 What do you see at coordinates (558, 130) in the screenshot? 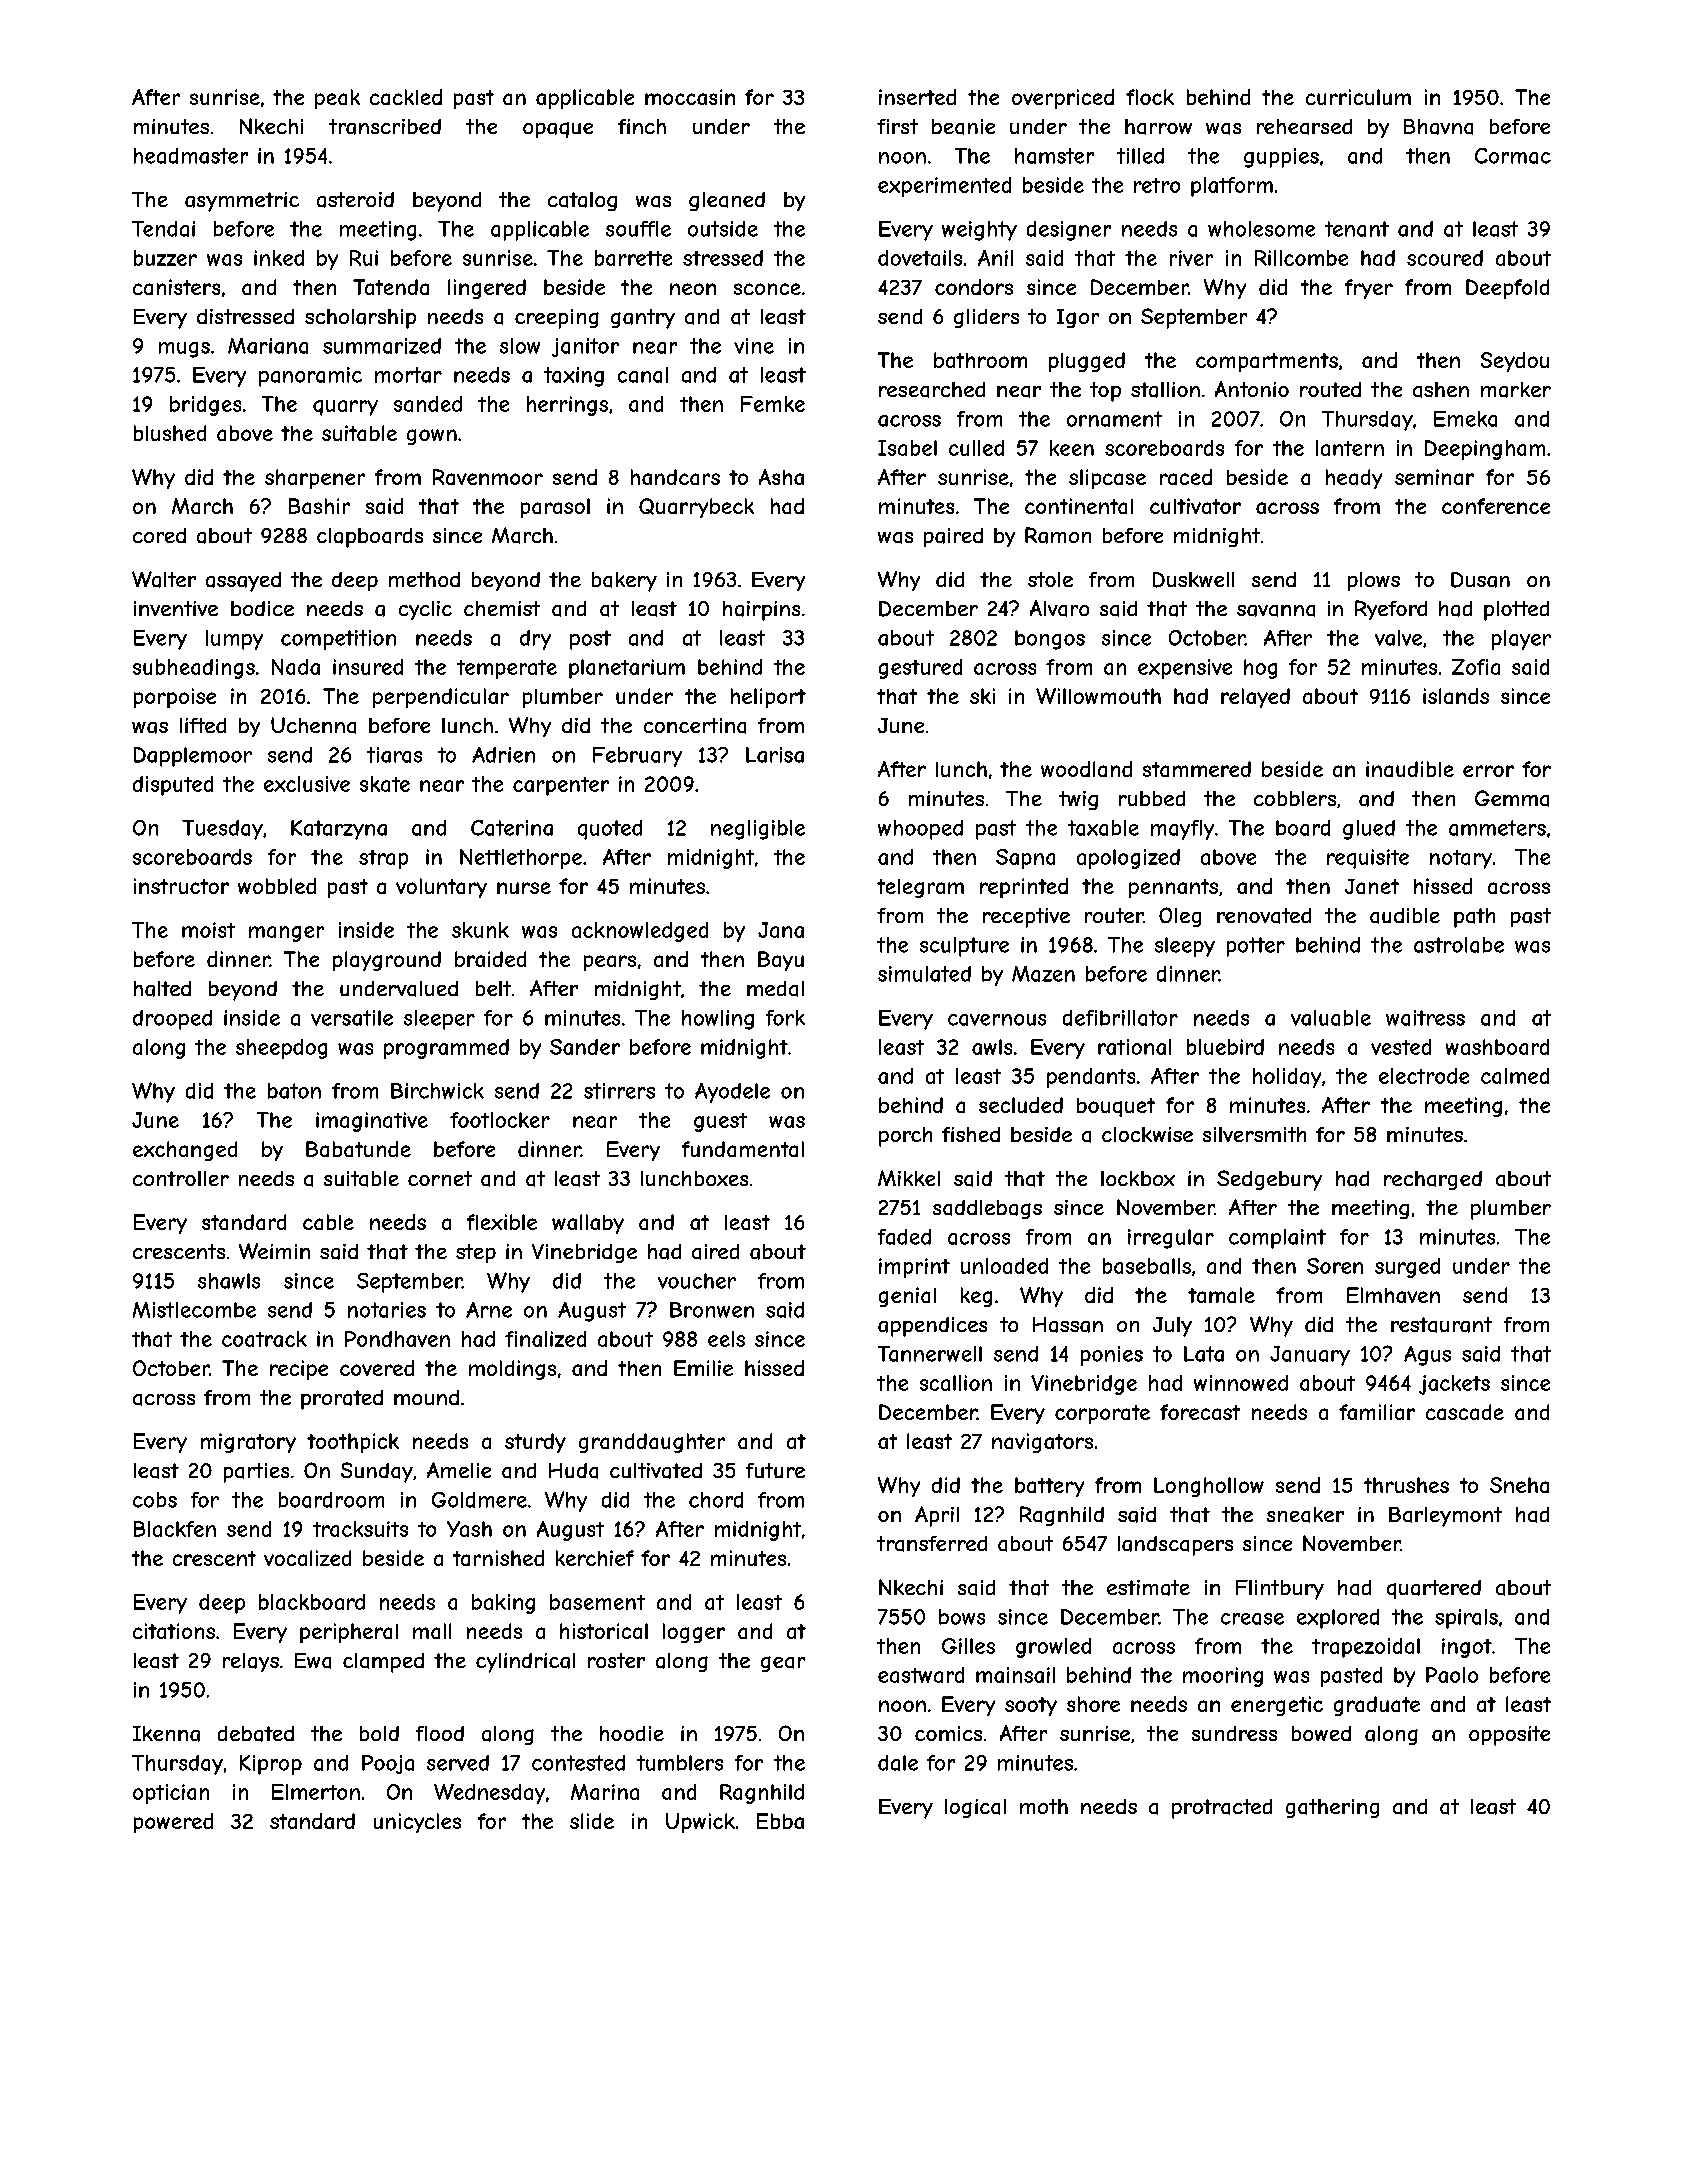
I see `opaque` at bounding box center [558, 130].
